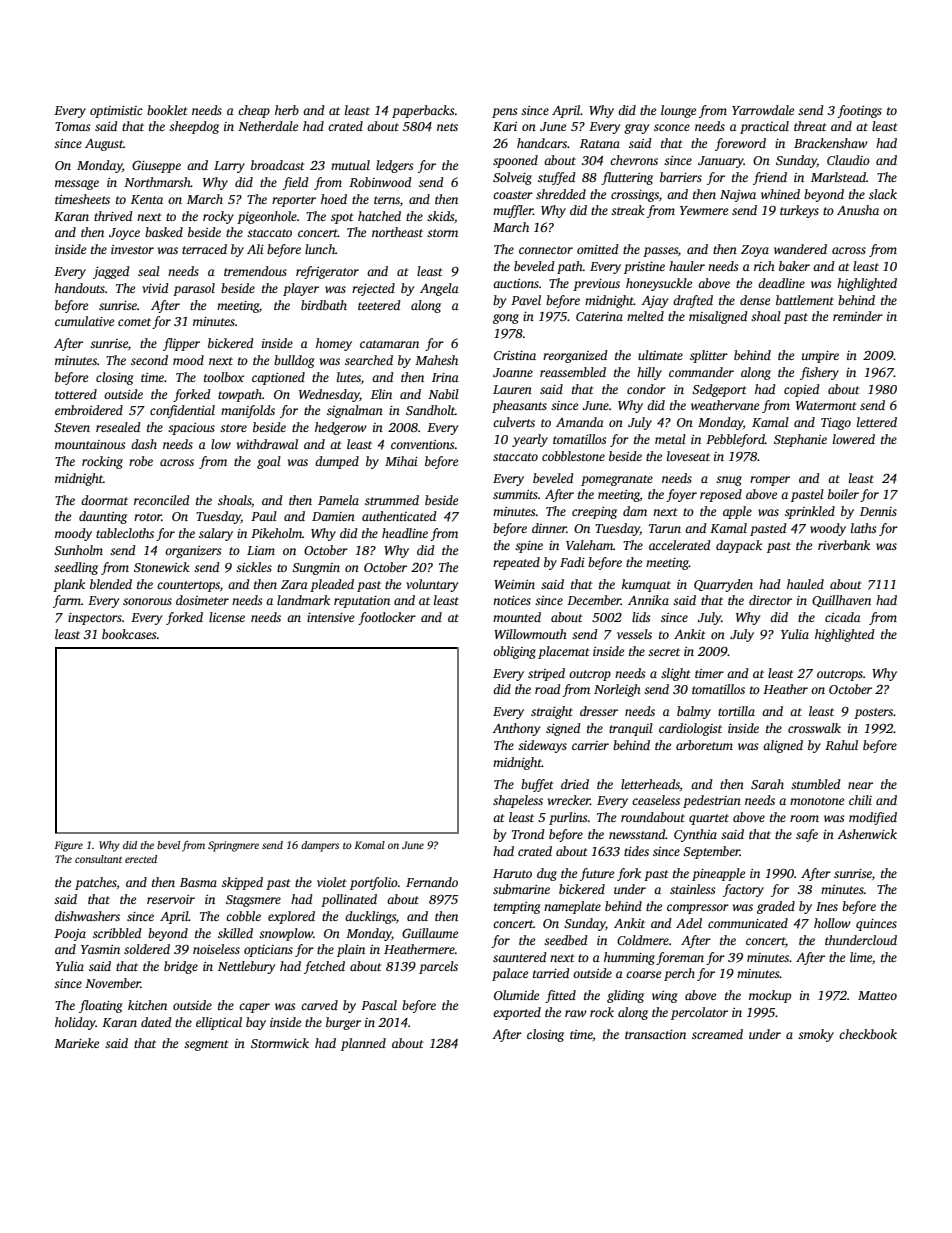 The image size is (952, 1233). What do you see at coordinates (193, 552) in the document?
I see `organizers` at bounding box center [193, 552].
